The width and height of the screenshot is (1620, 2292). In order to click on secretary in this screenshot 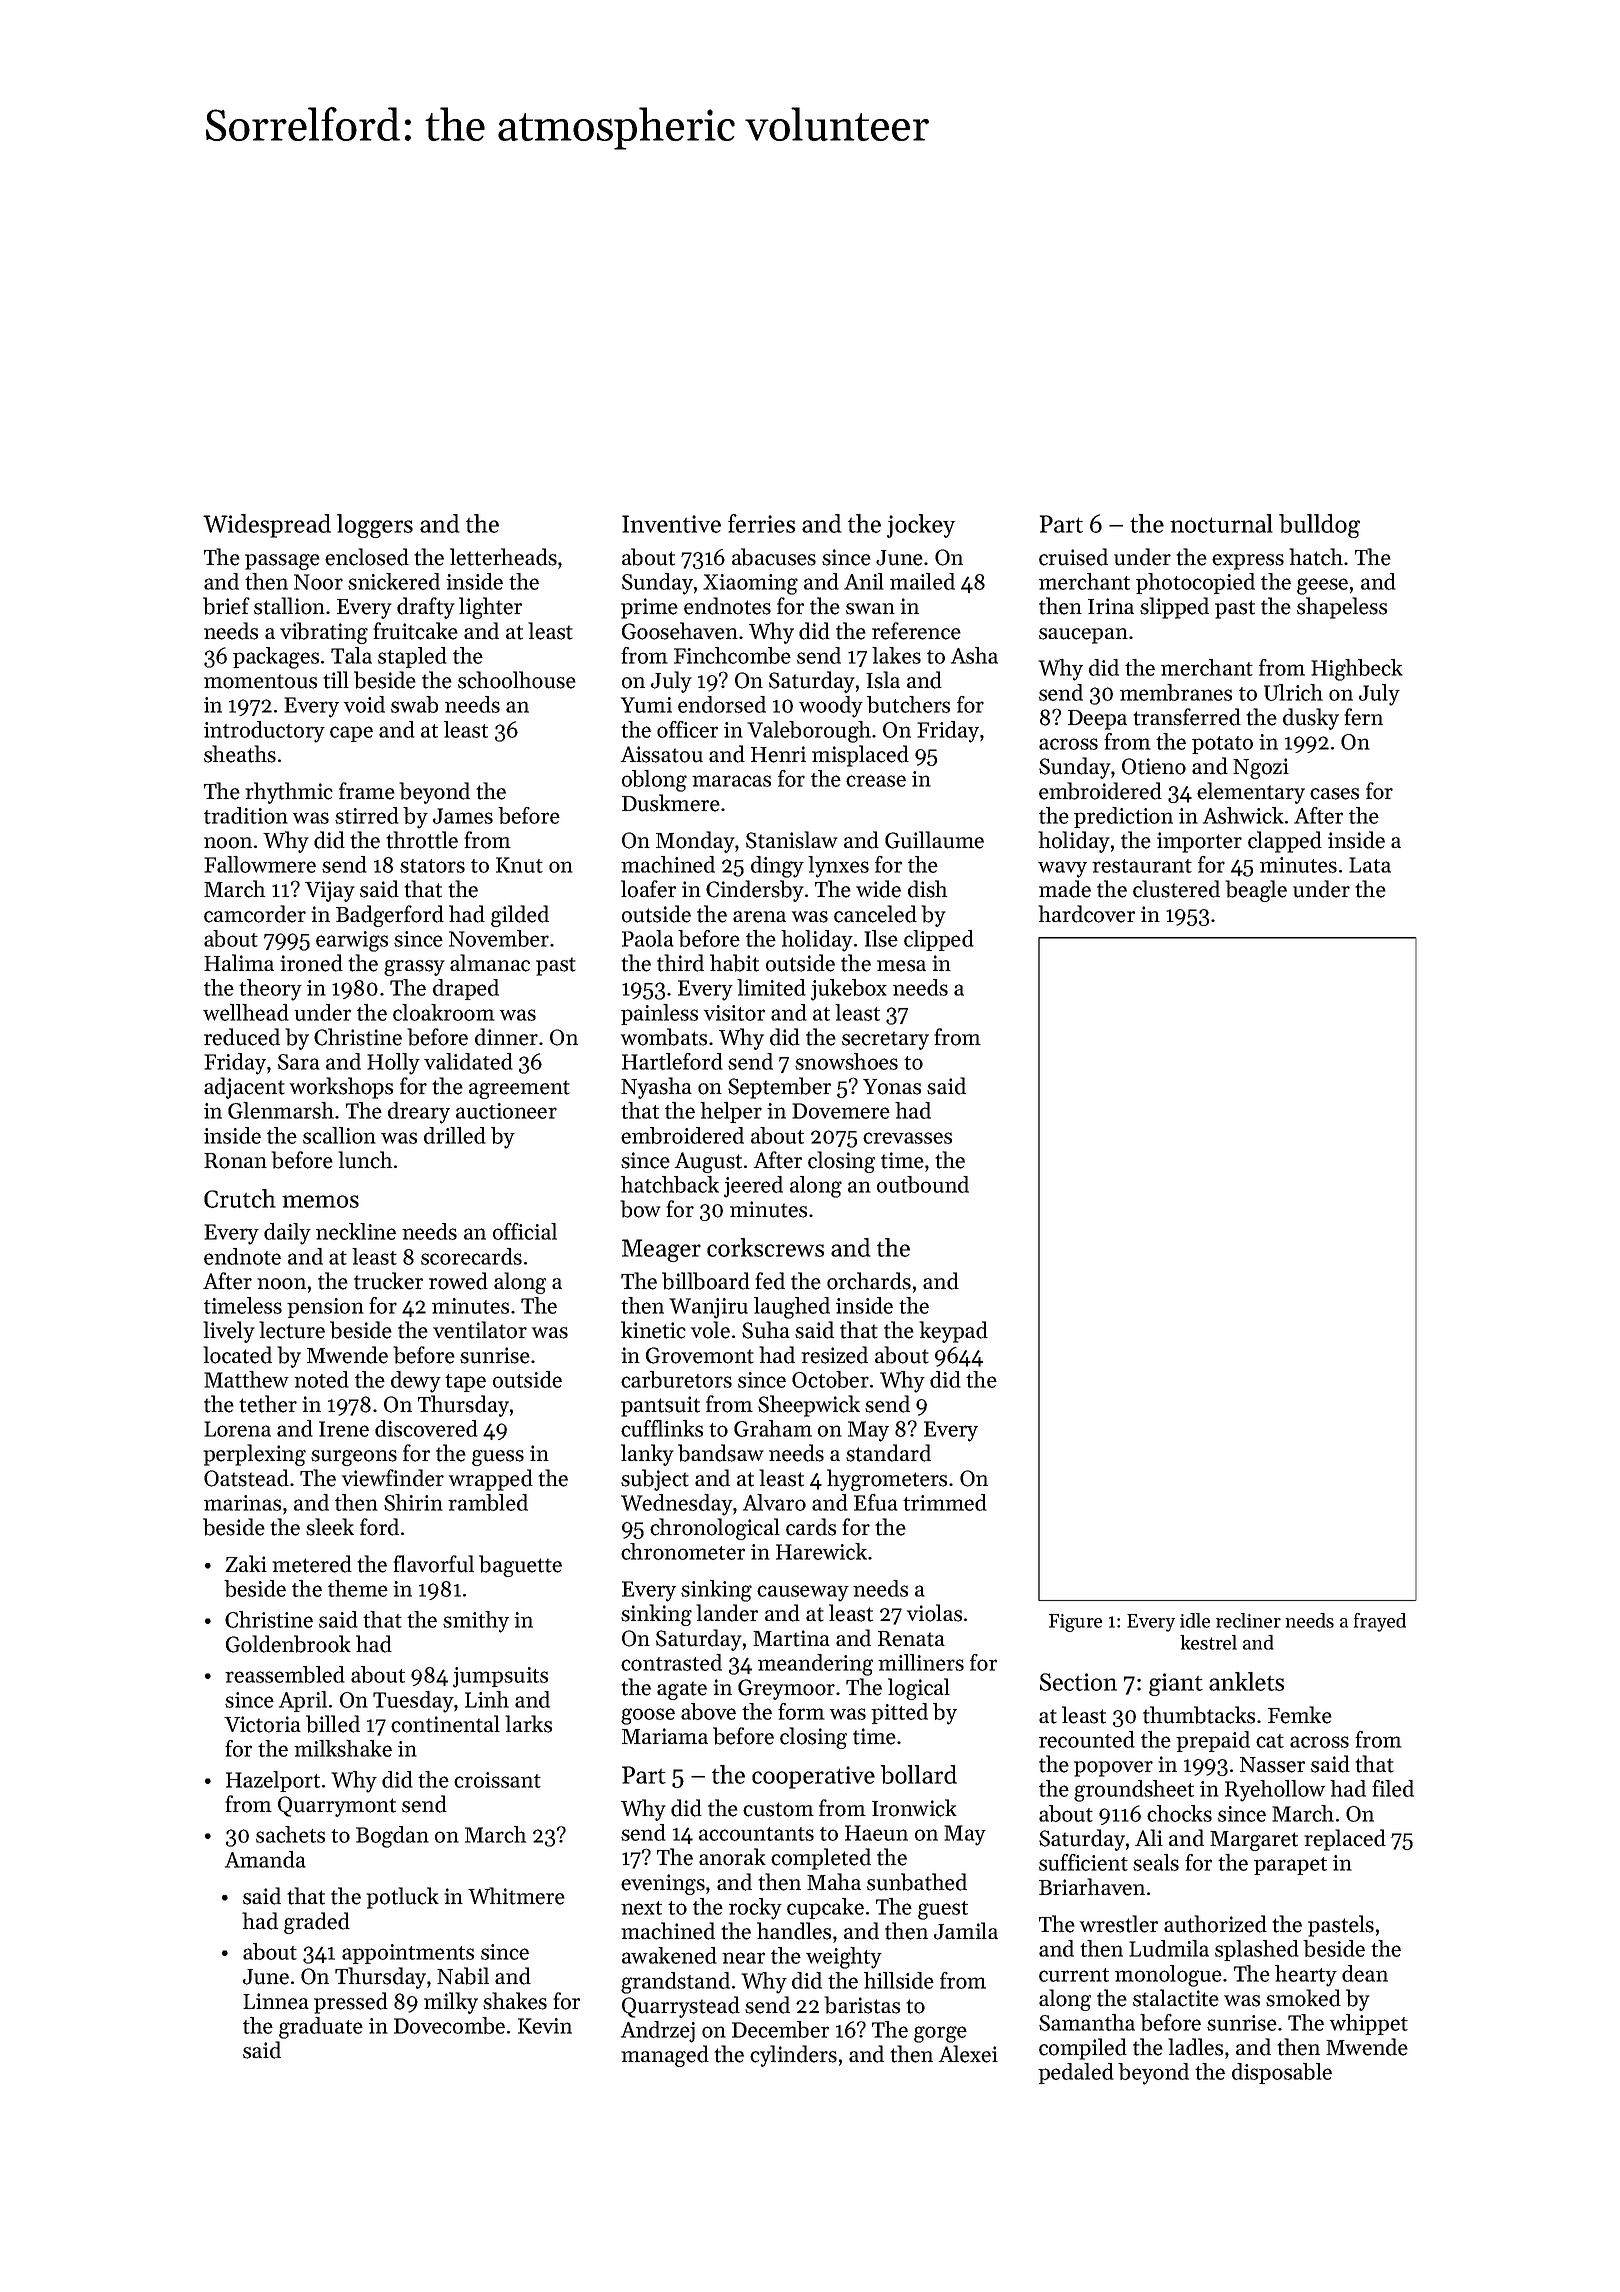, I will do `click(885, 1040)`.
